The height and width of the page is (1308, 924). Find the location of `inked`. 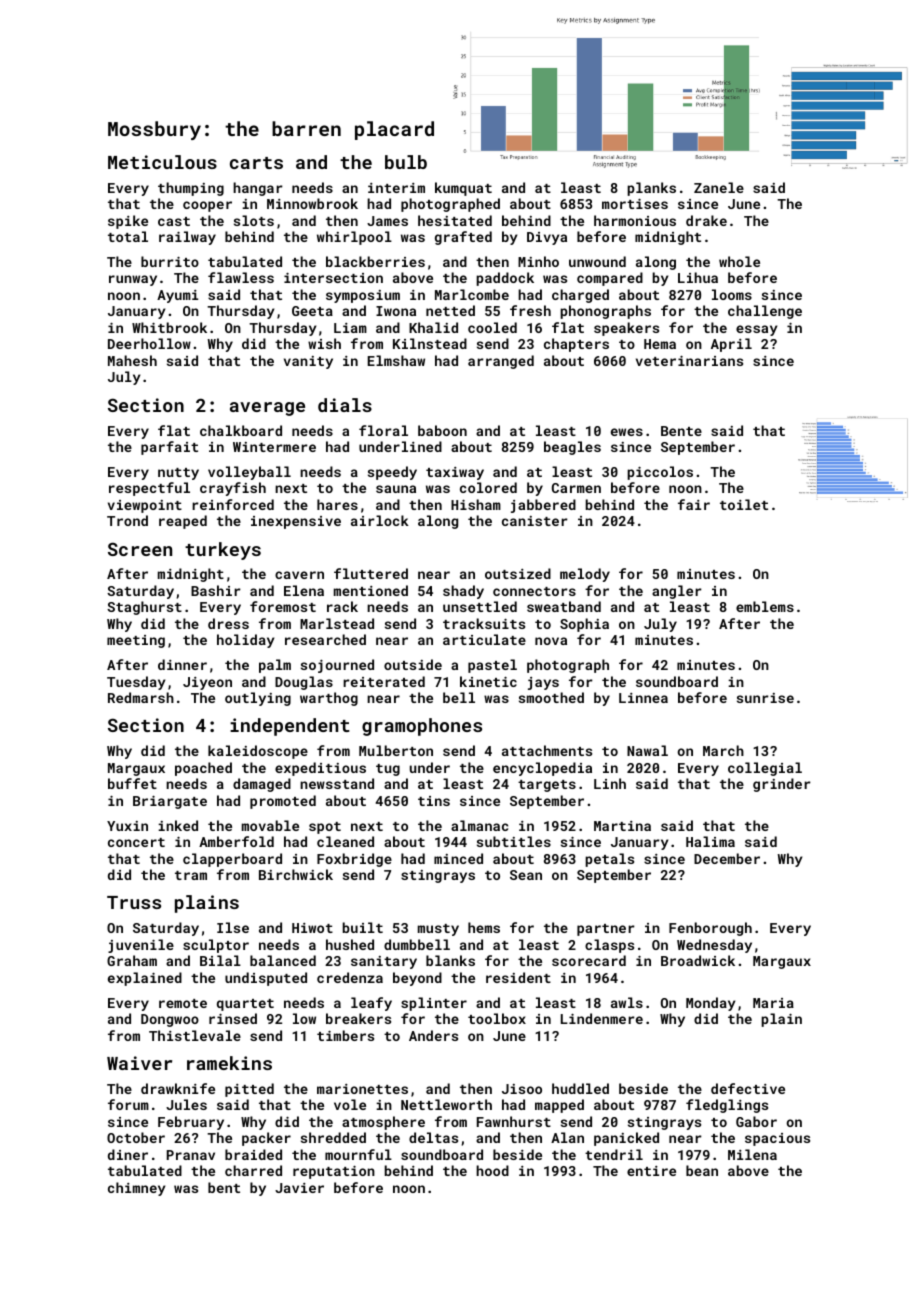

inked is located at coordinates (178, 825).
